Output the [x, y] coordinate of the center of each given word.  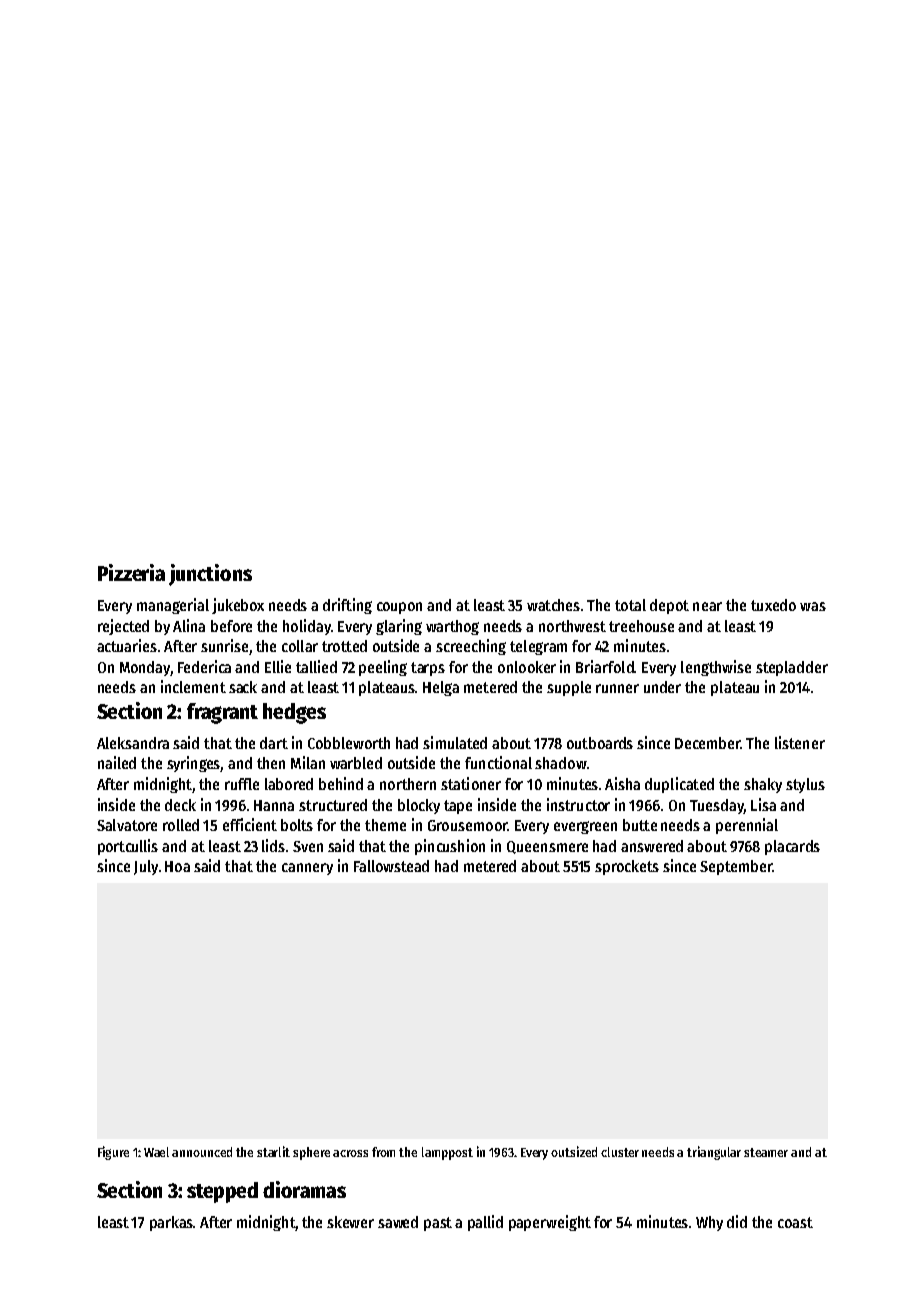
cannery [307, 869]
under [662, 687]
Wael [156, 1152]
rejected [123, 627]
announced [202, 1152]
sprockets [627, 867]
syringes [194, 764]
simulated [455, 742]
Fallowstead [391, 866]
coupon [399, 608]
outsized [574, 1151]
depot [669, 606]
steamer [766, 1152]
